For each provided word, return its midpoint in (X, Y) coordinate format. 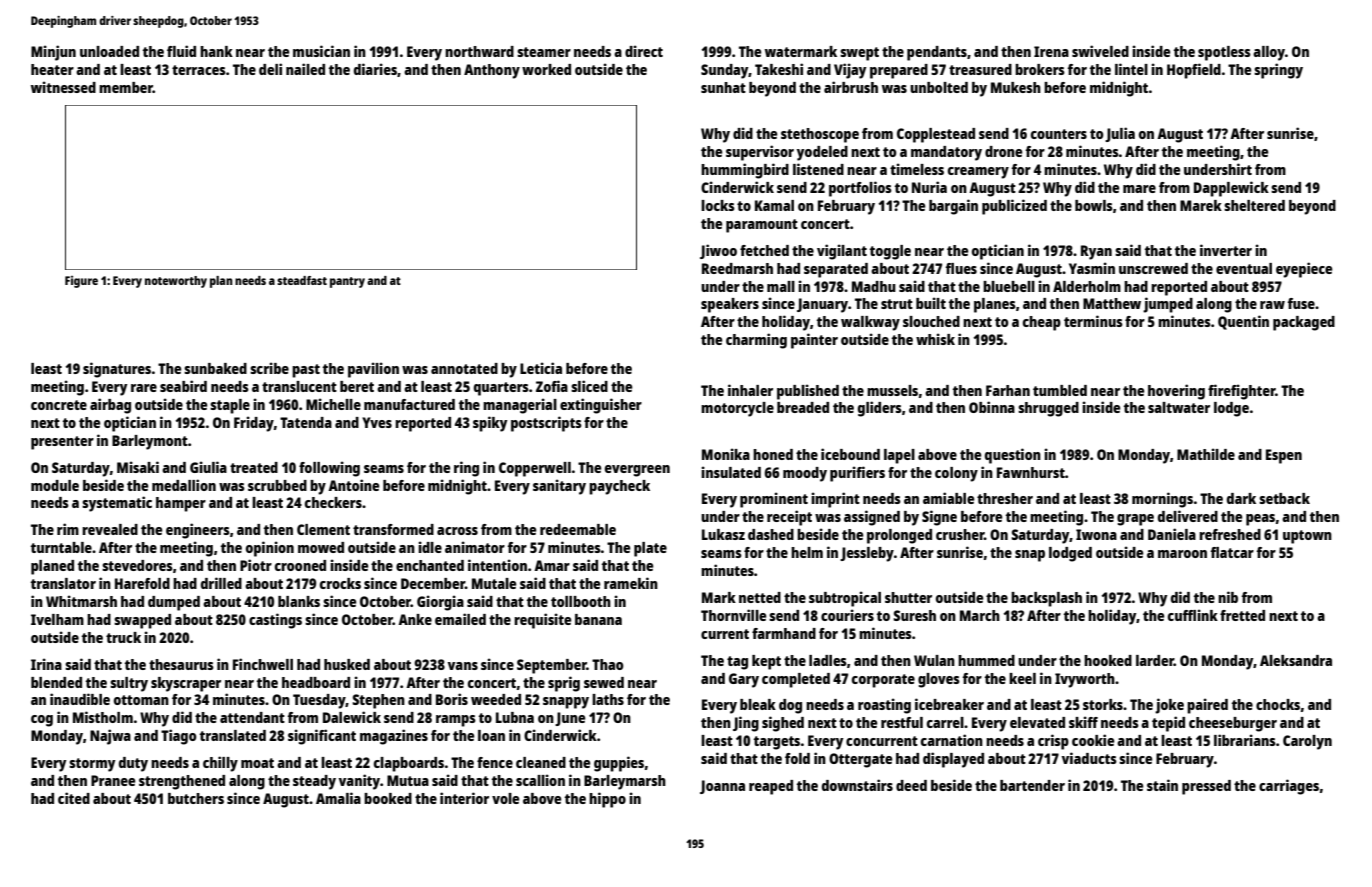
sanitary (559, 487)
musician (321, 51)
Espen (1284, 456)
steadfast (302, 280)
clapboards (409, 764)
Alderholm (1087, 286)
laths (608, 699)
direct (644, 51)
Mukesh (1016, 87)
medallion (184, 485)
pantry (347, 282)
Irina (46, 664)
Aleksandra (1296, 660)
